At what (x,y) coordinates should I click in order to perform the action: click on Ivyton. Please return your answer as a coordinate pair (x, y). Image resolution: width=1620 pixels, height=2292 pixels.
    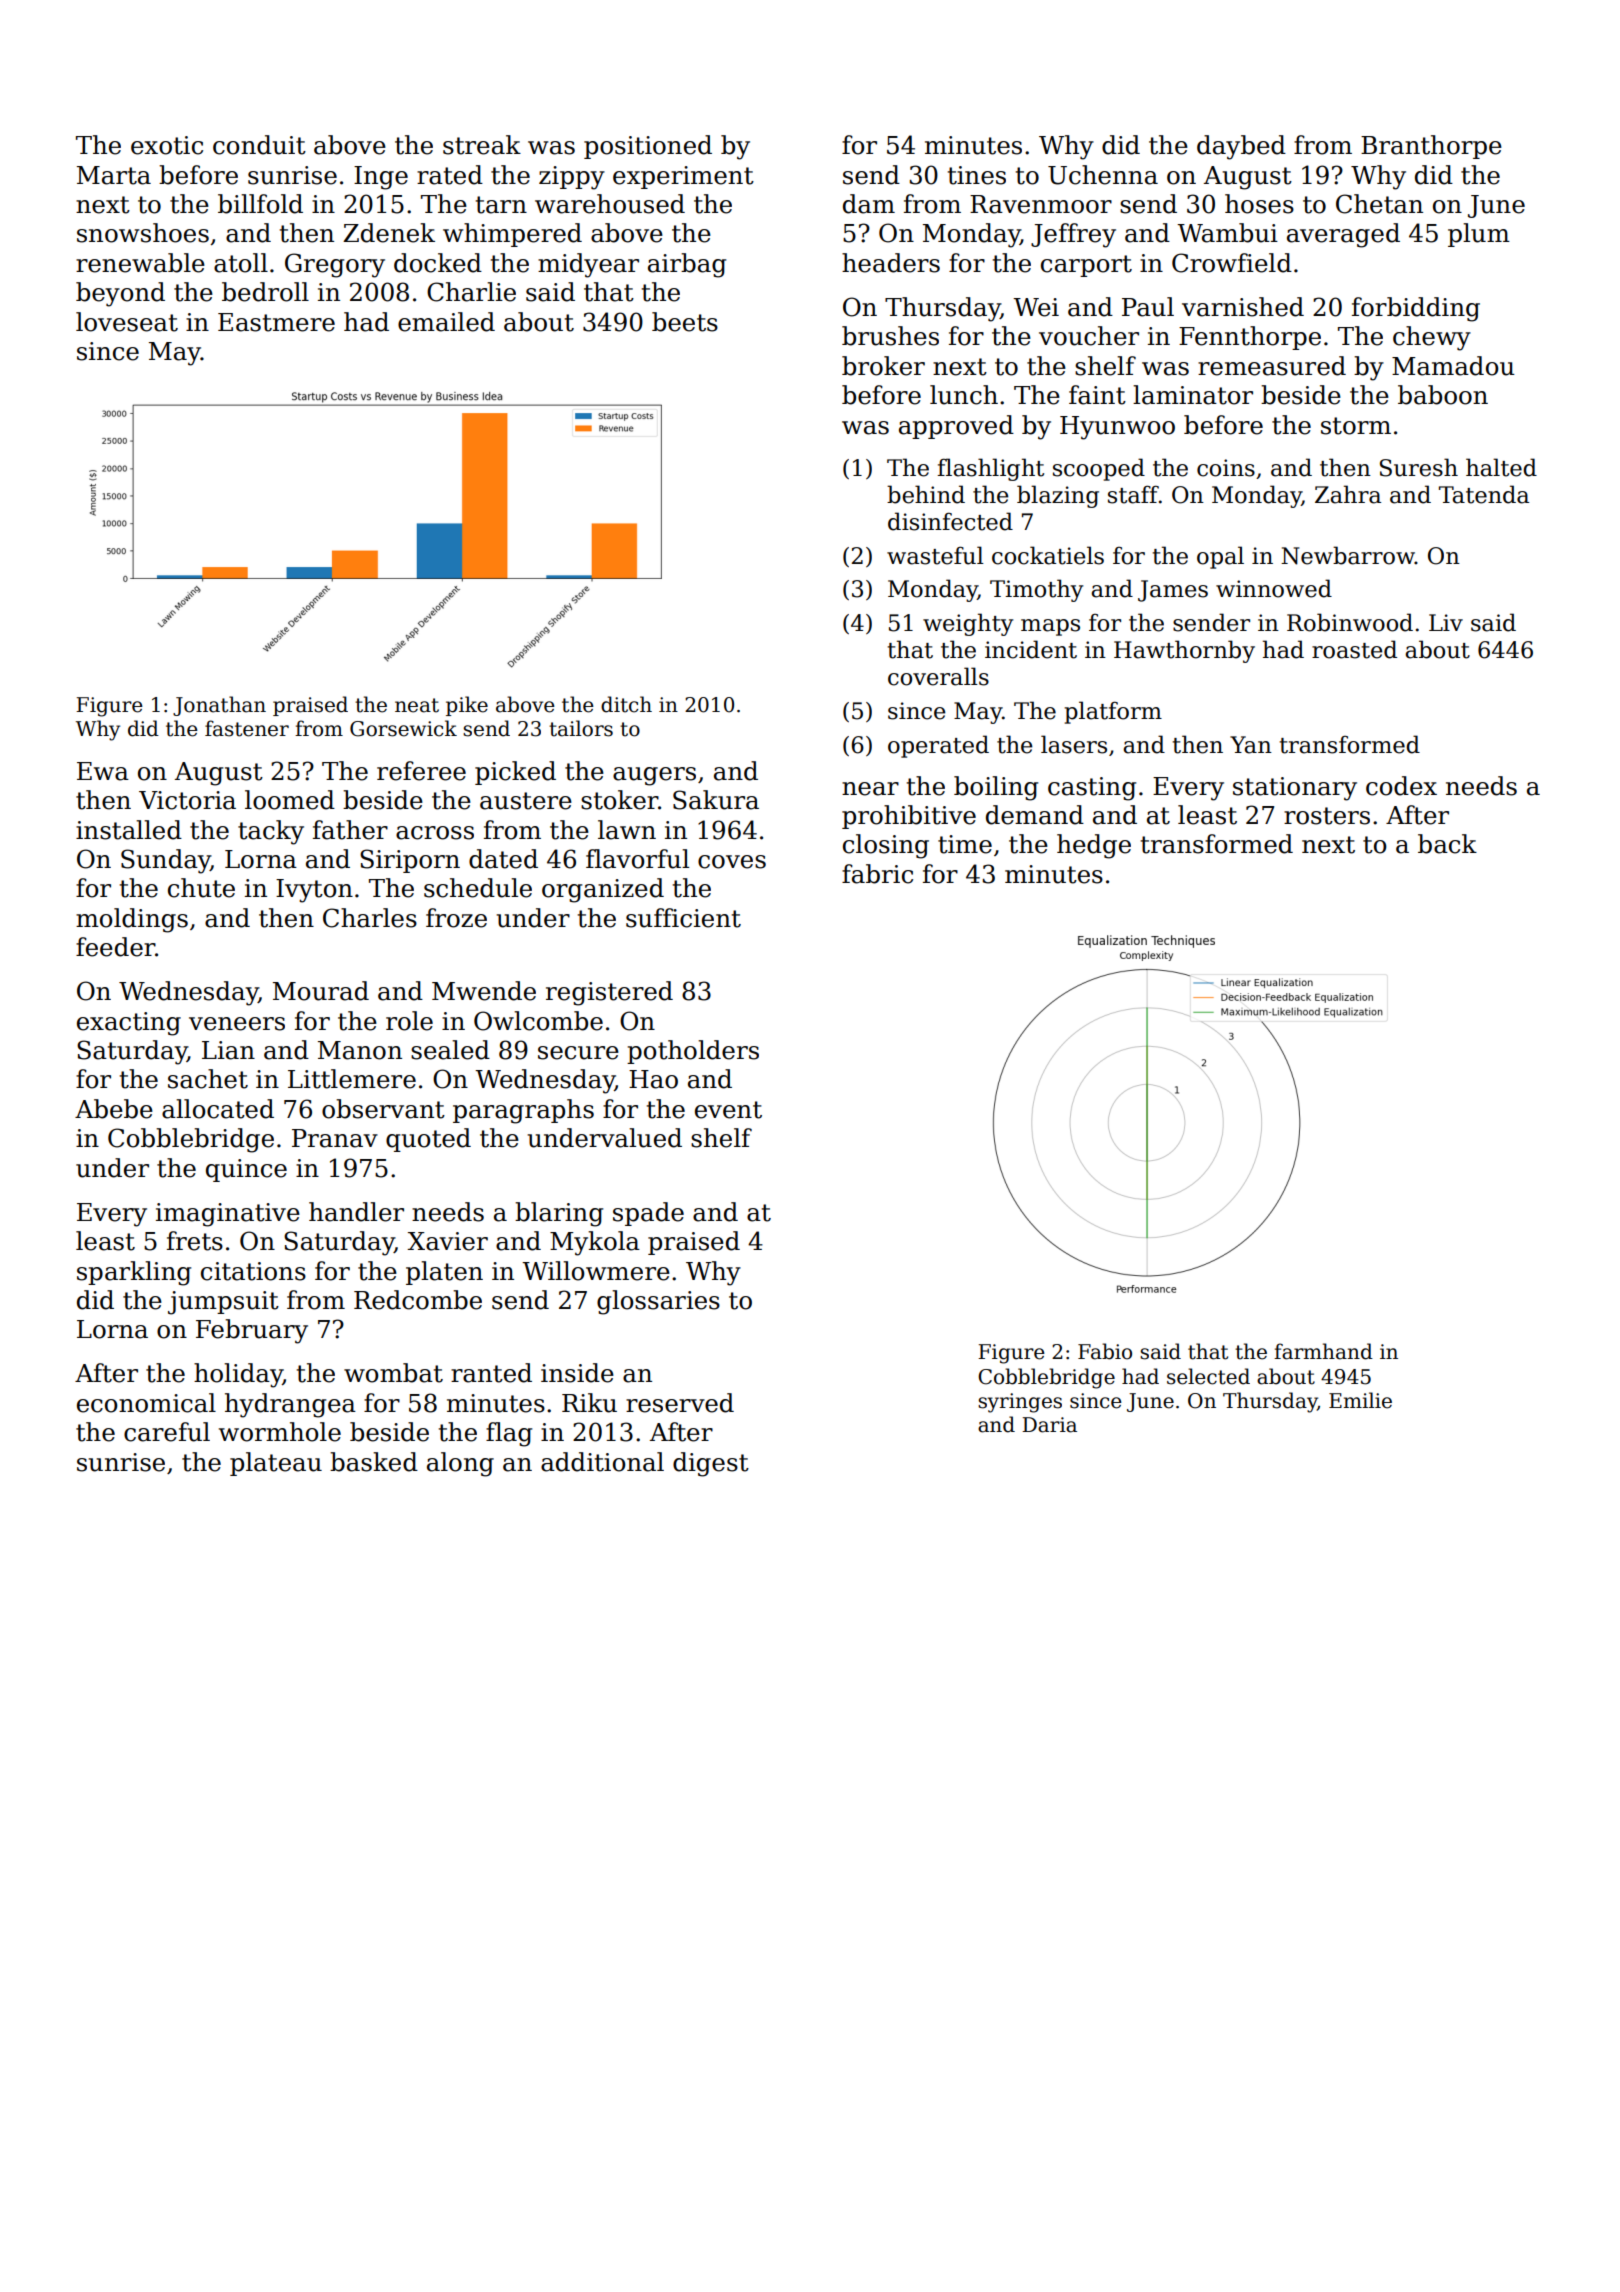
    Looking at the image, I should click on (314, 891).
